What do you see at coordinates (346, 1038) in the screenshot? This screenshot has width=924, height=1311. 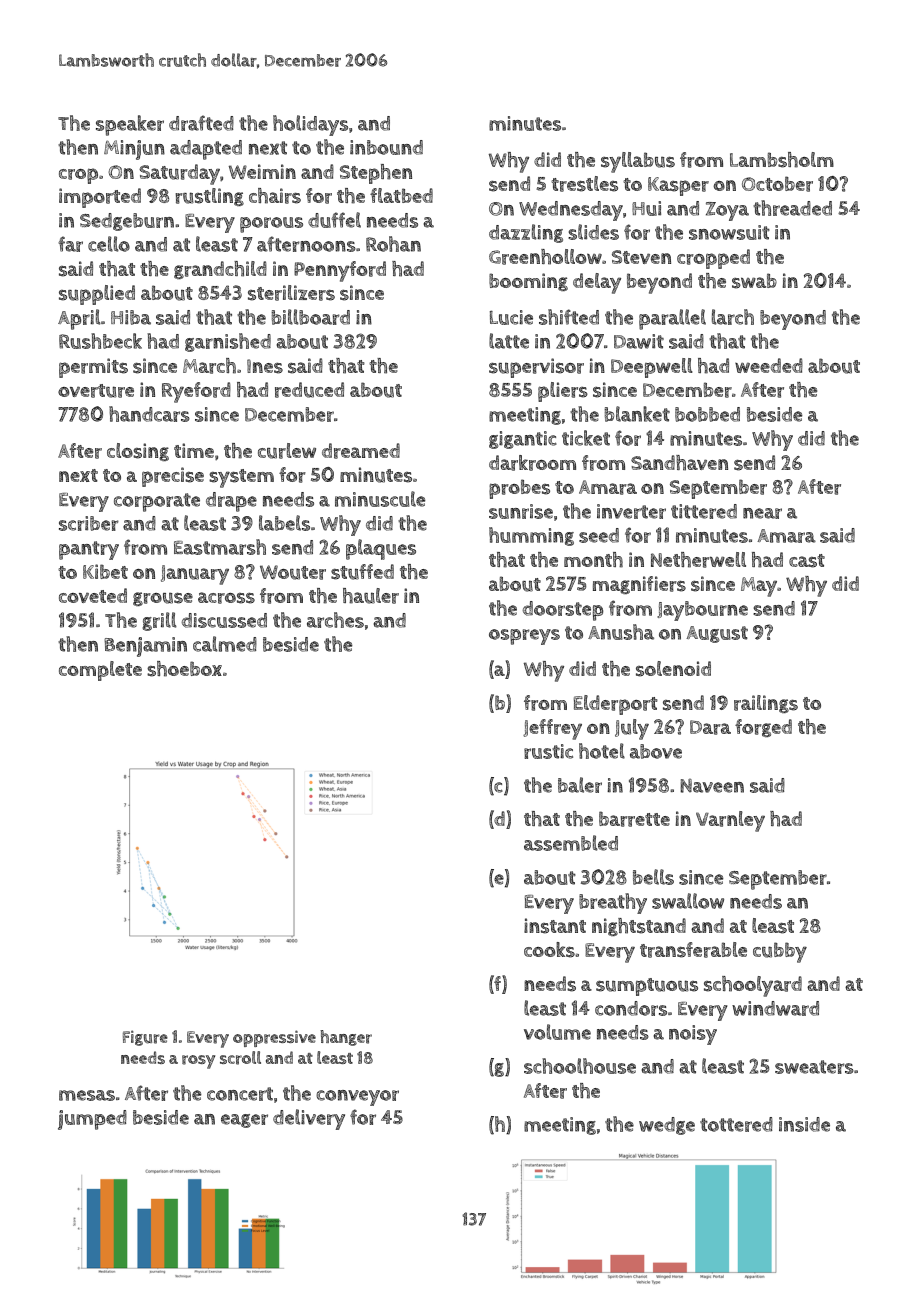 I see `hanger` at bounding box center [346, 1038].
